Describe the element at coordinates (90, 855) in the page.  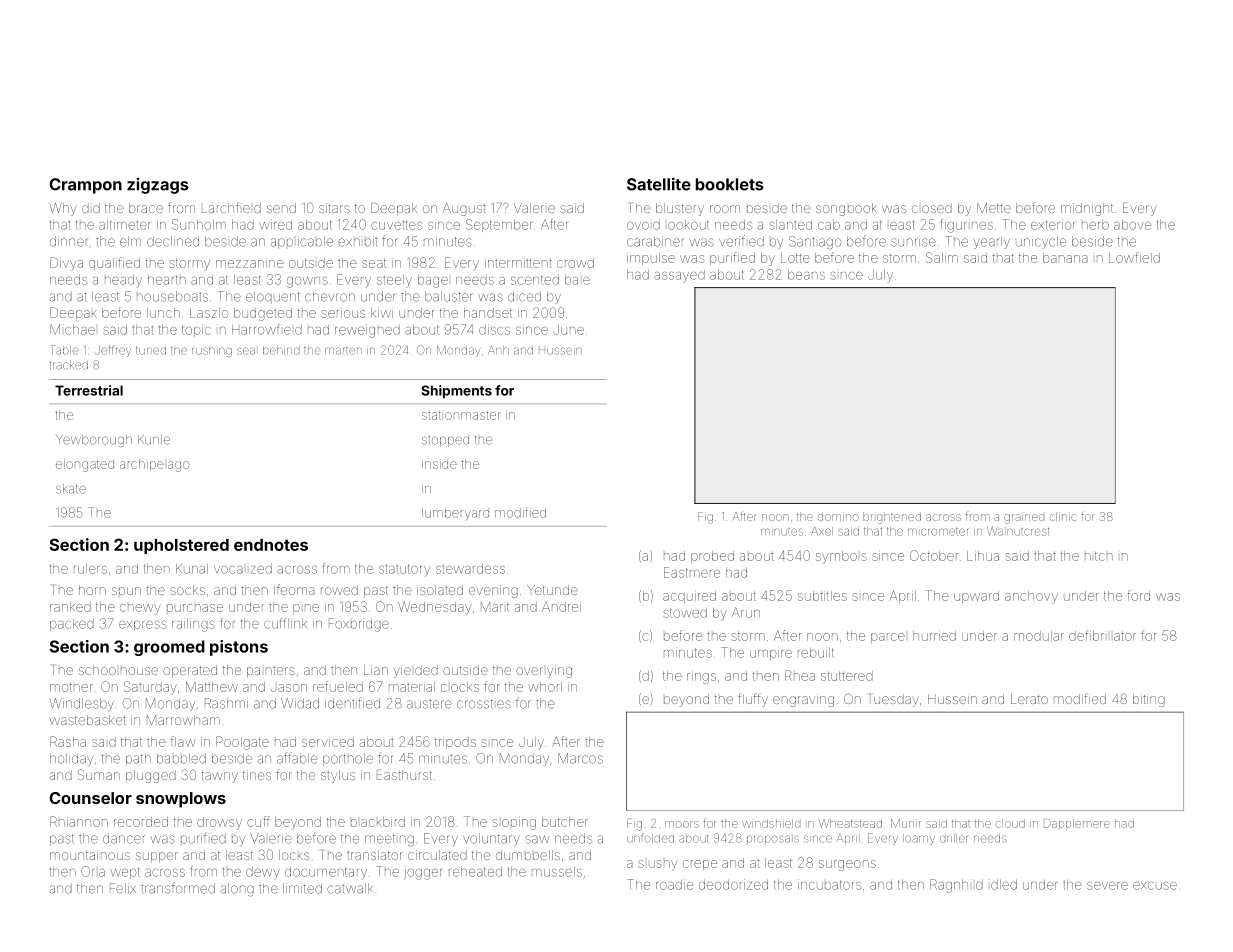
I see `mountainous` at that location.
